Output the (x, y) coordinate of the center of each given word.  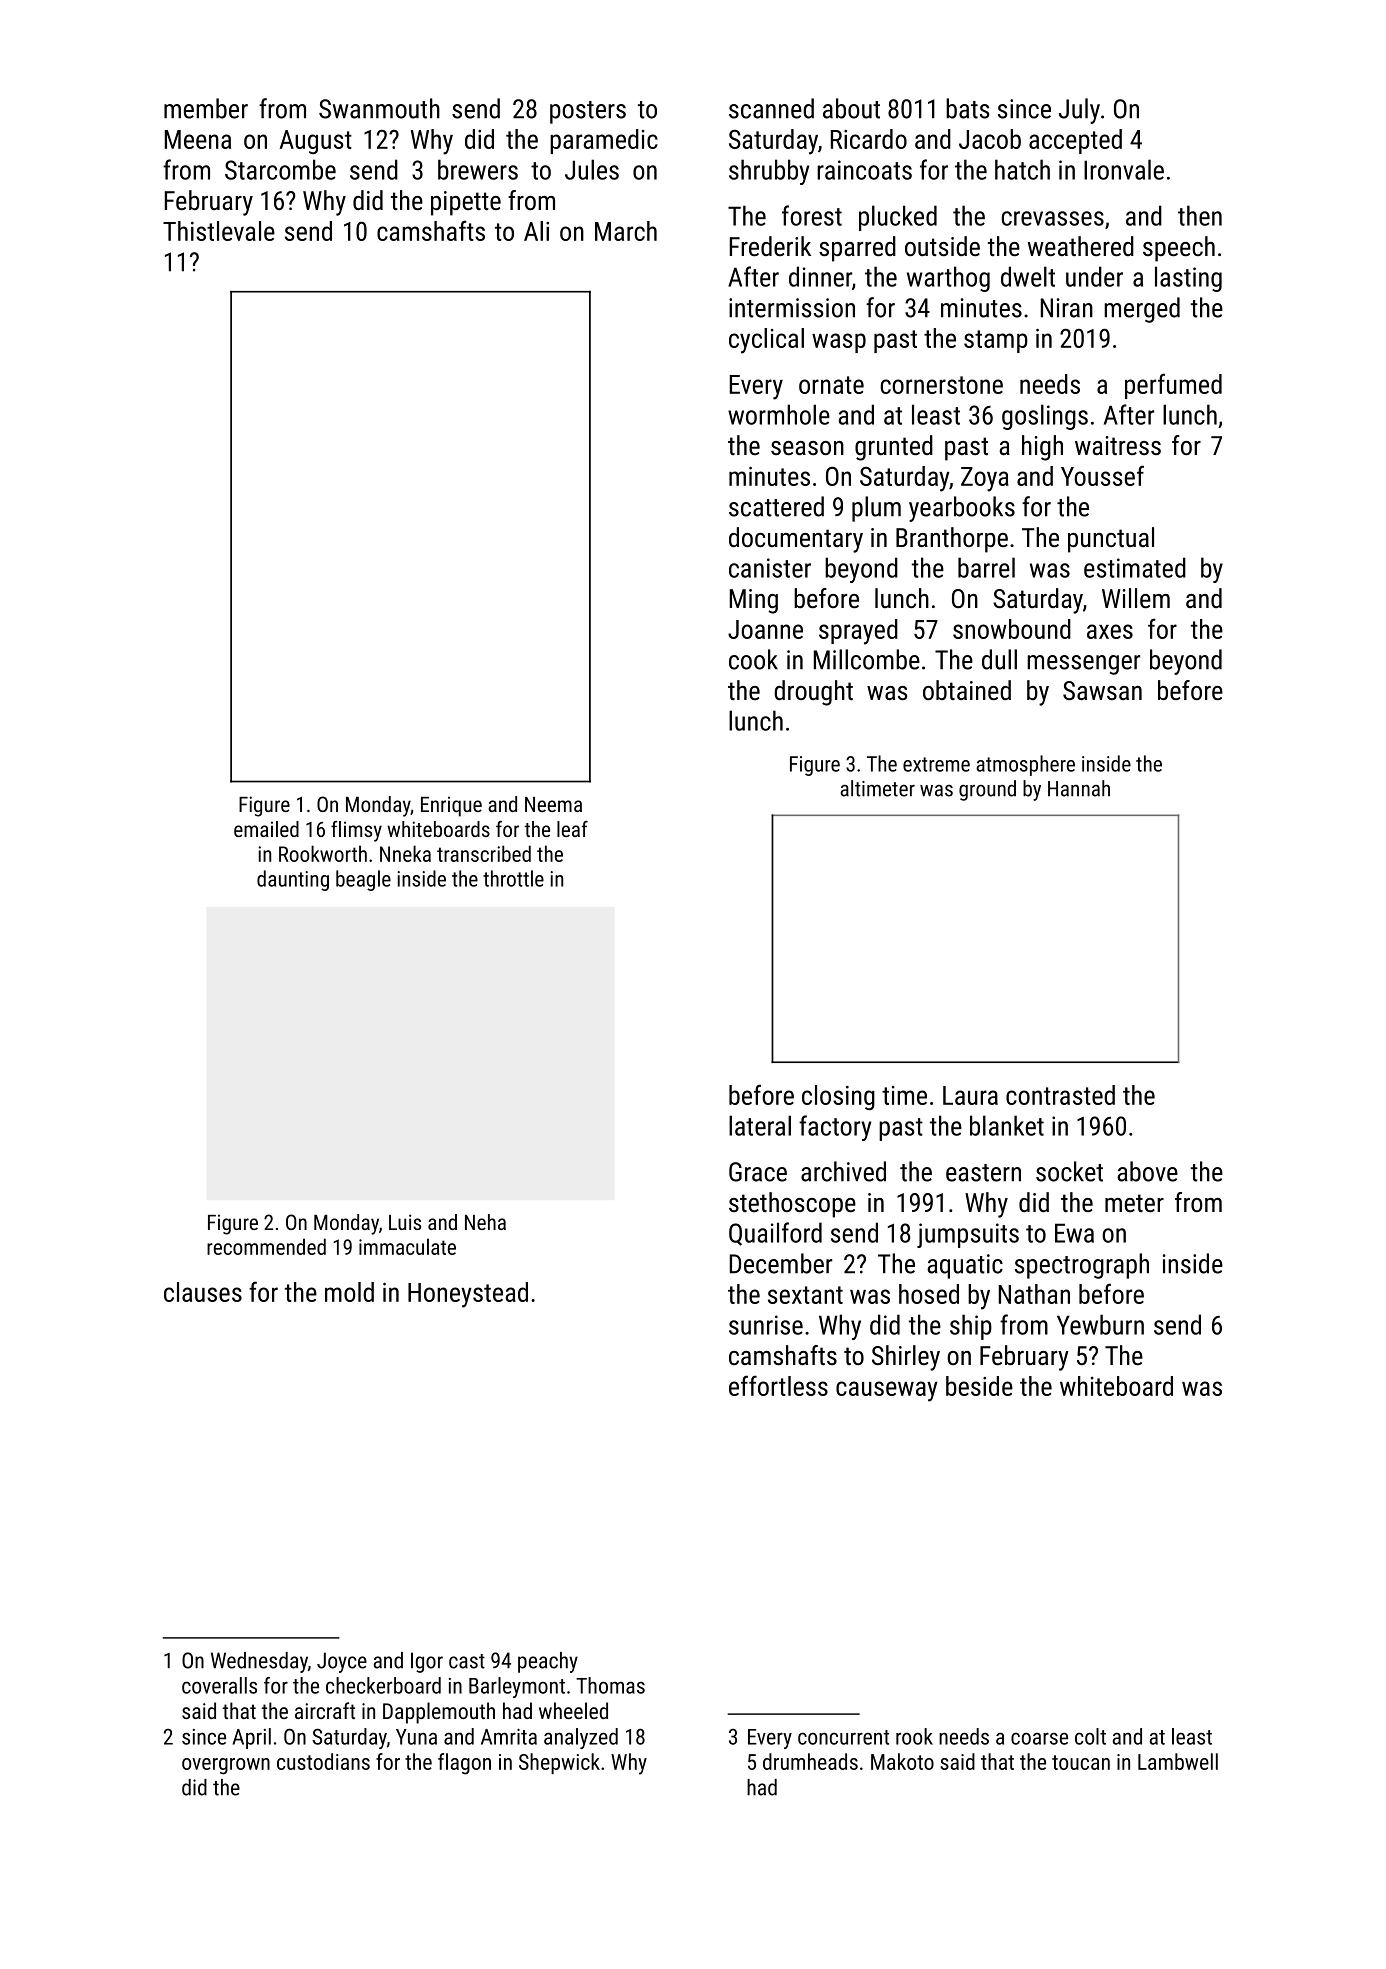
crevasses (1052, 218)
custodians (323, 1761)
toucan (1081, 1762)
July (1079, 111)
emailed (266, 829)
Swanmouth (379, 108)
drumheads (810, 1761)
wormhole (779, 414)
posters (588, 112)
